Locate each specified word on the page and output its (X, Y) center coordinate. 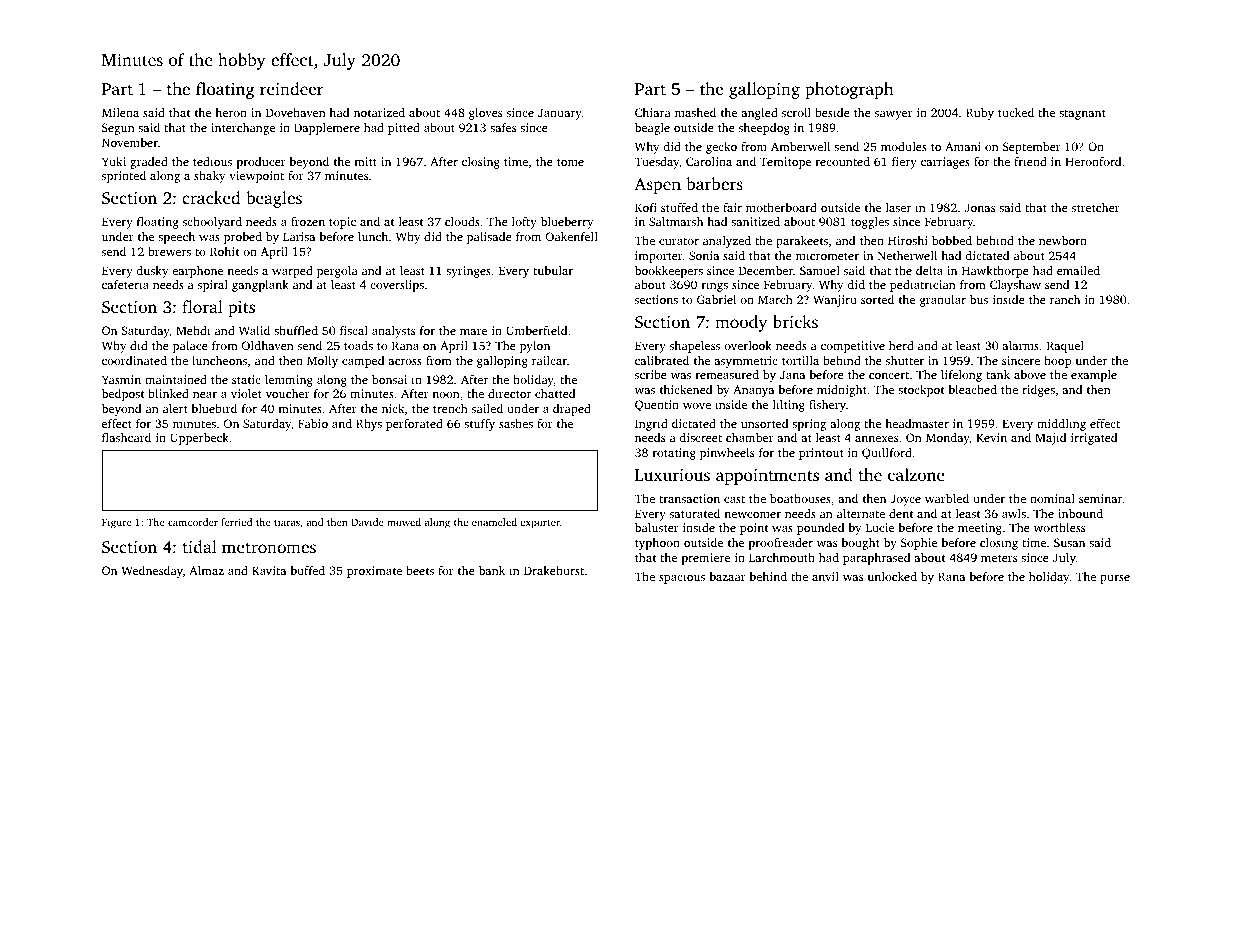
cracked (211, 197)
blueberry (567, 223)
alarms (1020, 345)
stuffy (479, 425)
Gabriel (716, 299)
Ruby (980, 114)
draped (572, 410)
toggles (870, 223)
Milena (120, 112)
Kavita (269, 570)
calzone (916, 474)
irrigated (1094, 439)
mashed (695, 112)
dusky (152, 272)
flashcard (126, 437)
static (246, 379)
